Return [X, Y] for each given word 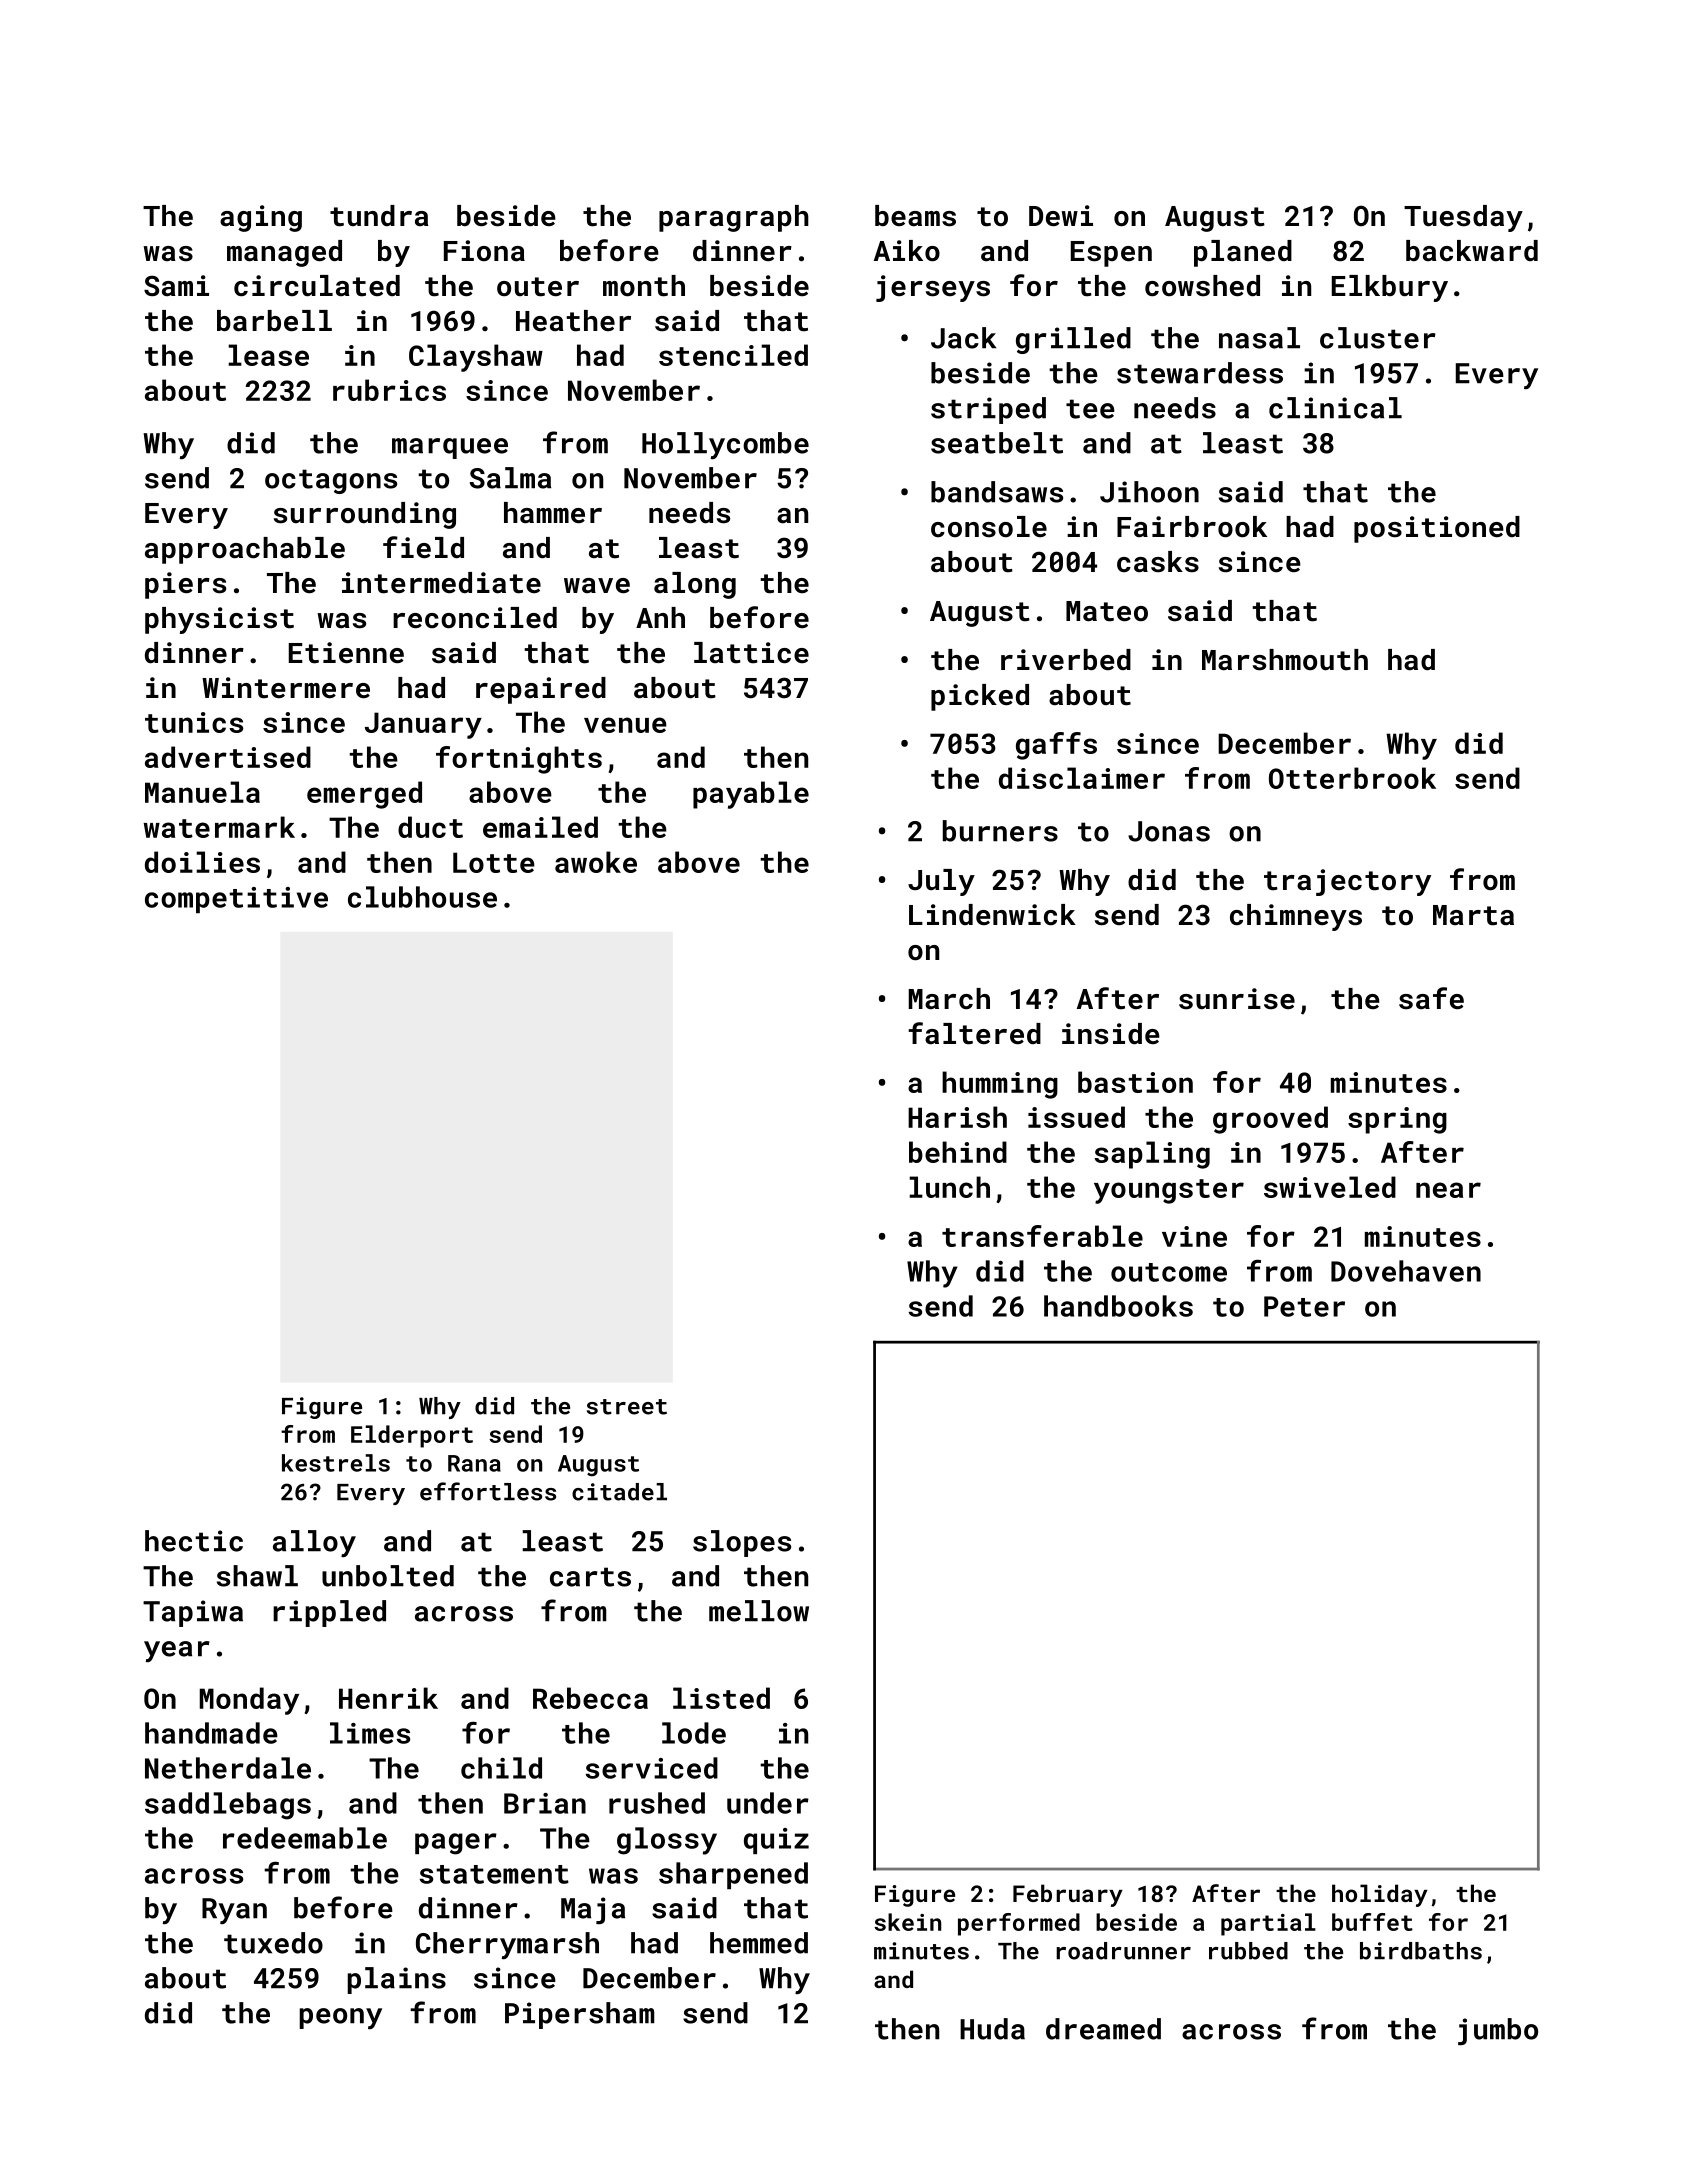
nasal [1259, 338]
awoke [596, 862]
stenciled [733, 355]
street [627, 1407]
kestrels [336, 1463]
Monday [249, 1701]
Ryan [234, 1911]
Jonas [1169, 831]
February [1068, 1895]
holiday [1380, 1895]
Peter [1304, 1306]
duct [430, 827]
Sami [176, 285]
